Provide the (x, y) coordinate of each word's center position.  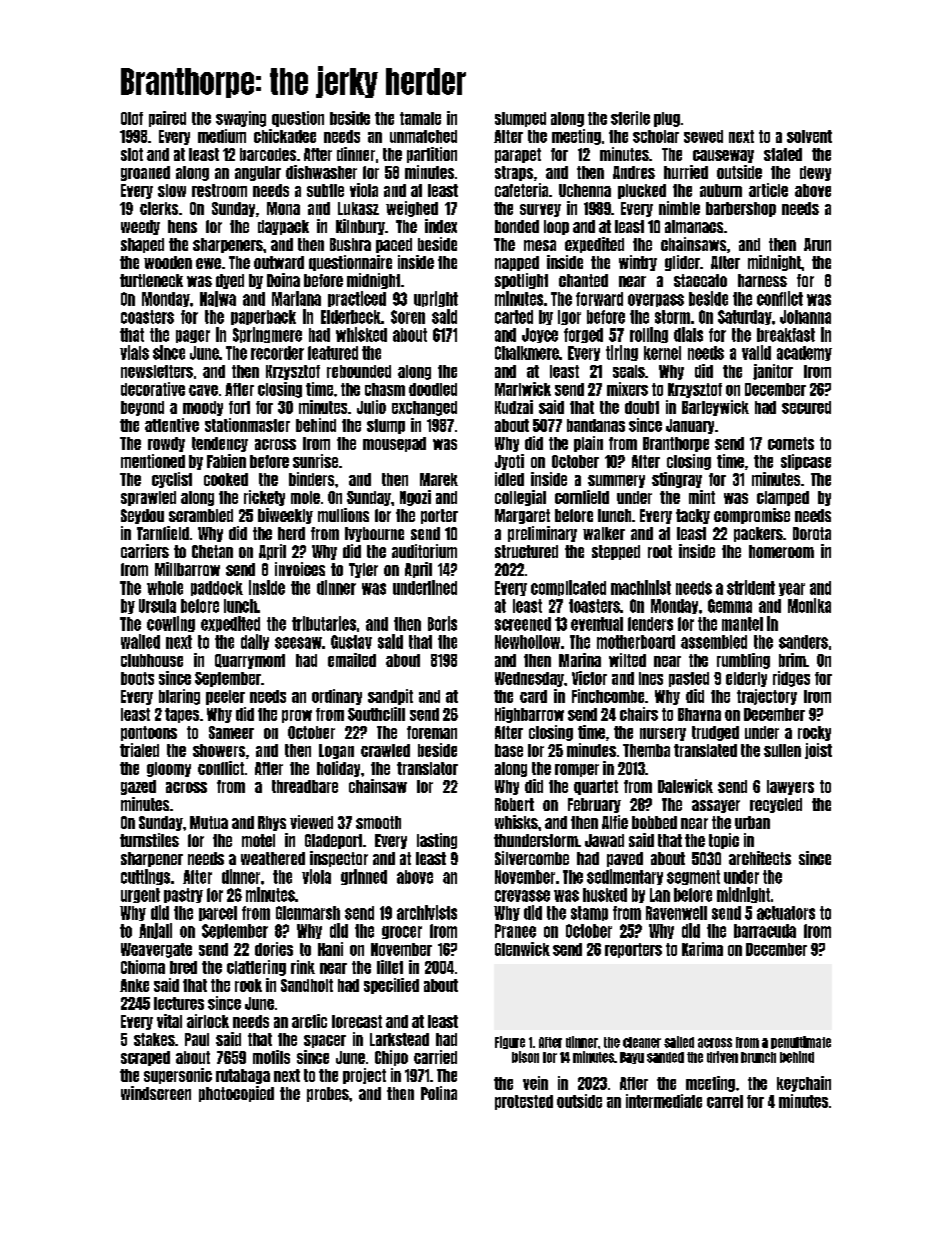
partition (432, 155)
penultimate (801, 1042)
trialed (139, 750)
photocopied (236, 1094)
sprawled (148, 498)
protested (524, 1102)
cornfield (582, 497)
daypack (283, 227)
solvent (809, 136)
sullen (782, 750)
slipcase (806, 462)
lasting (437, 841)
